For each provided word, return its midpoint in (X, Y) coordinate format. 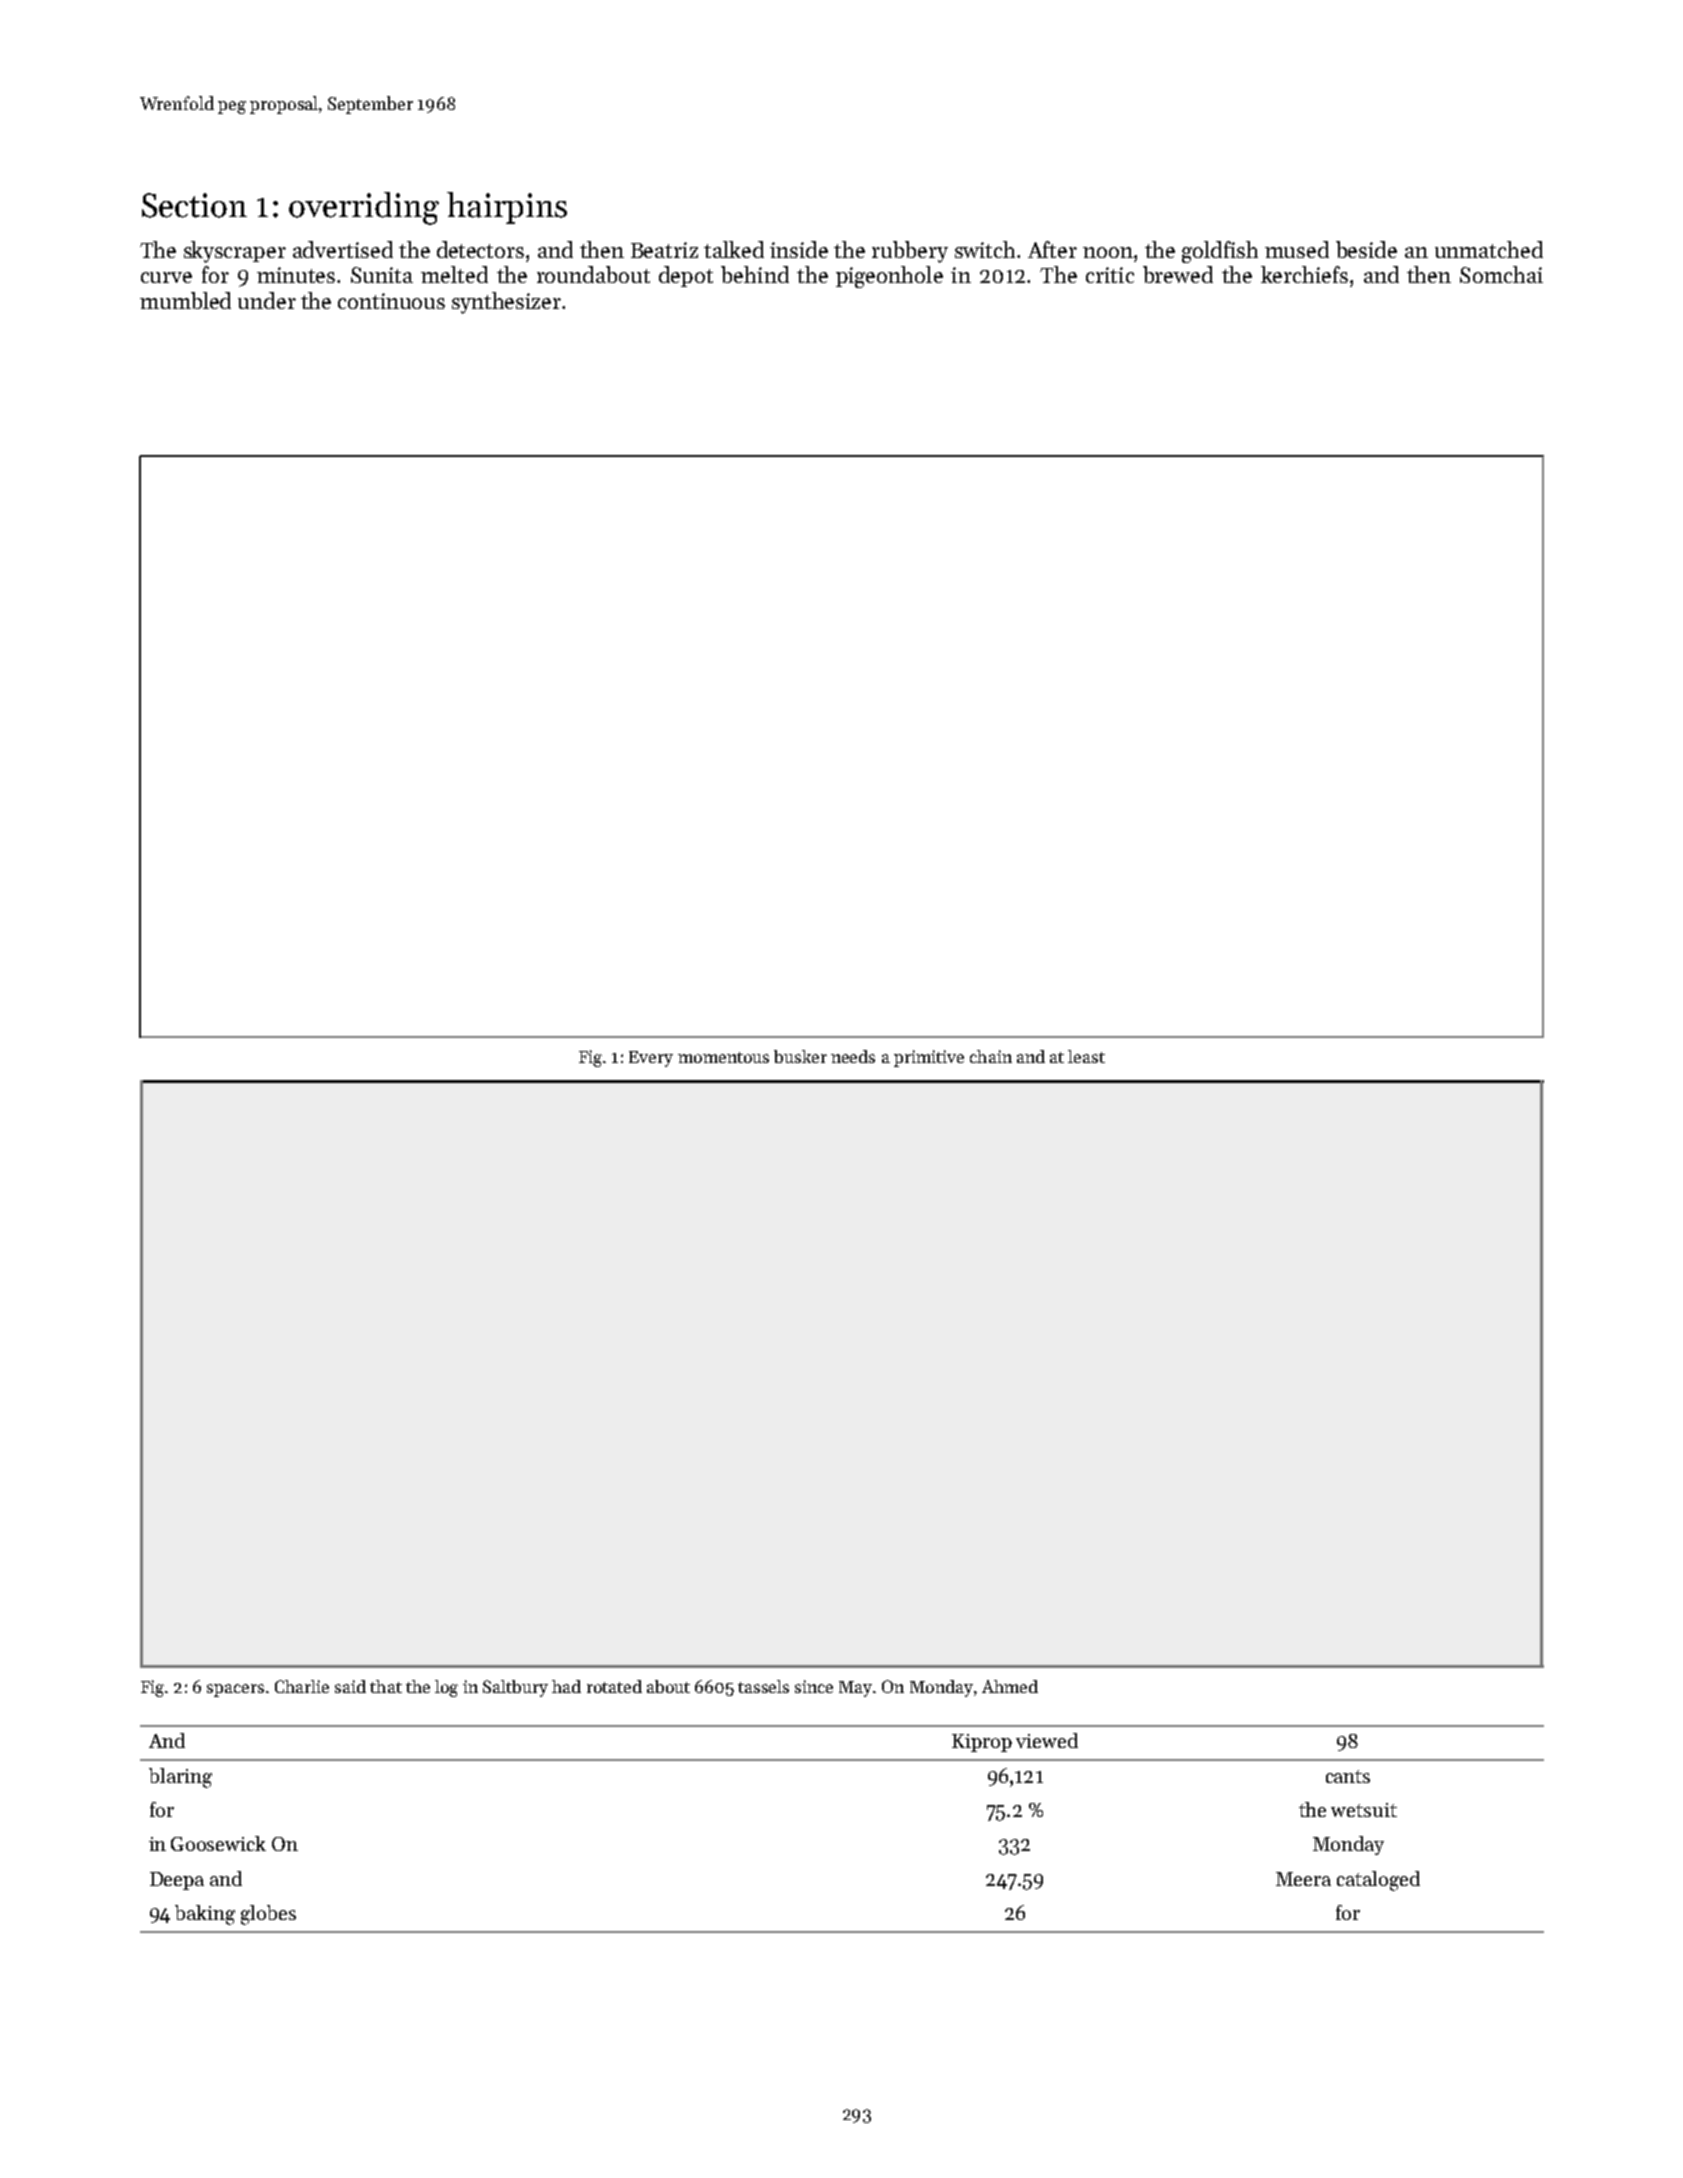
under (267, 300)
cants (1348, 1776)
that (386, 1686)
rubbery (910, 252)
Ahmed (1010, 1686)
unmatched (1489, 249)
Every (651, 1059)
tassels (763, 1686)
